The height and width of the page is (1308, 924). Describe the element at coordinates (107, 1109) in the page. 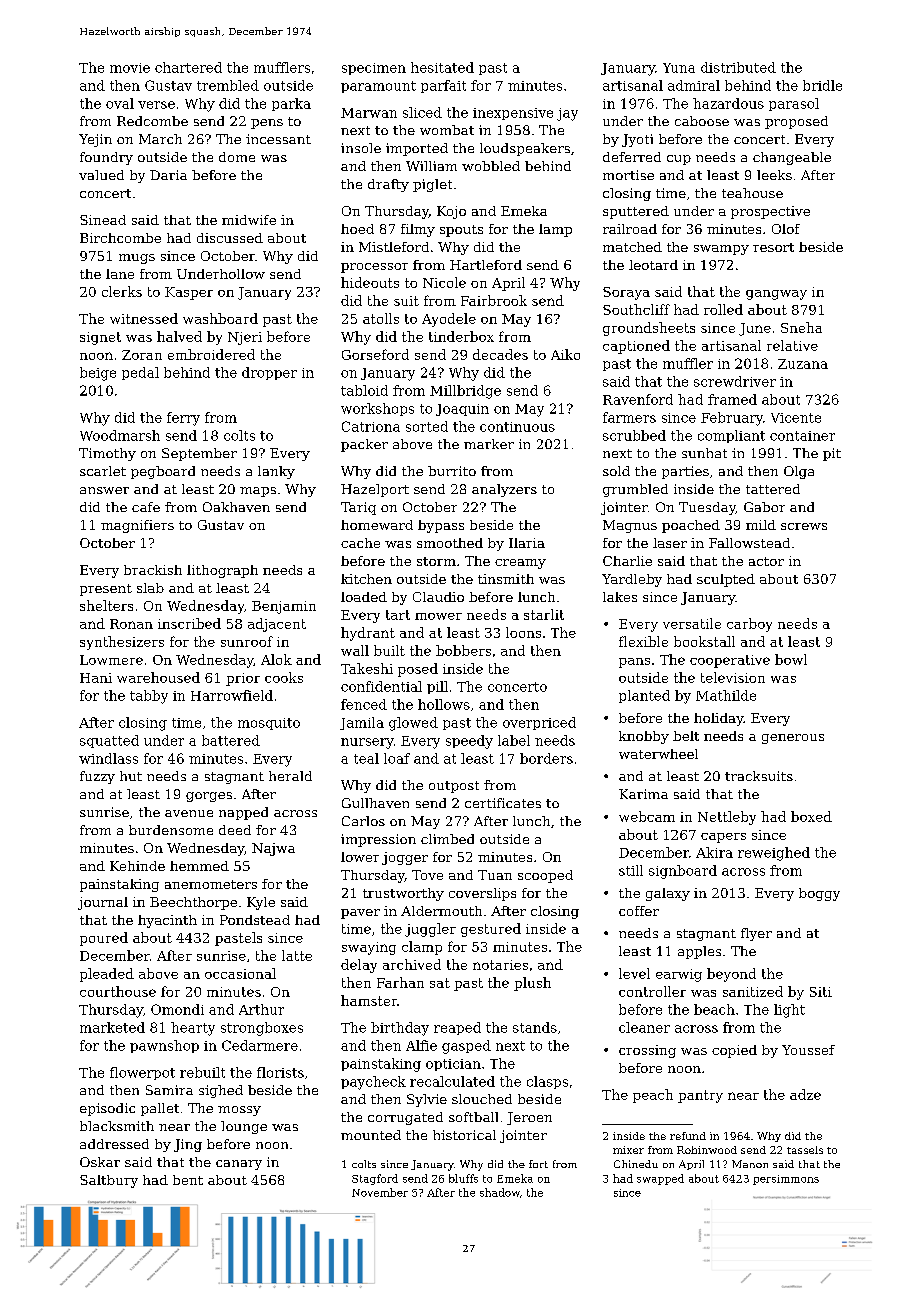

I see `episodic` at that location.
